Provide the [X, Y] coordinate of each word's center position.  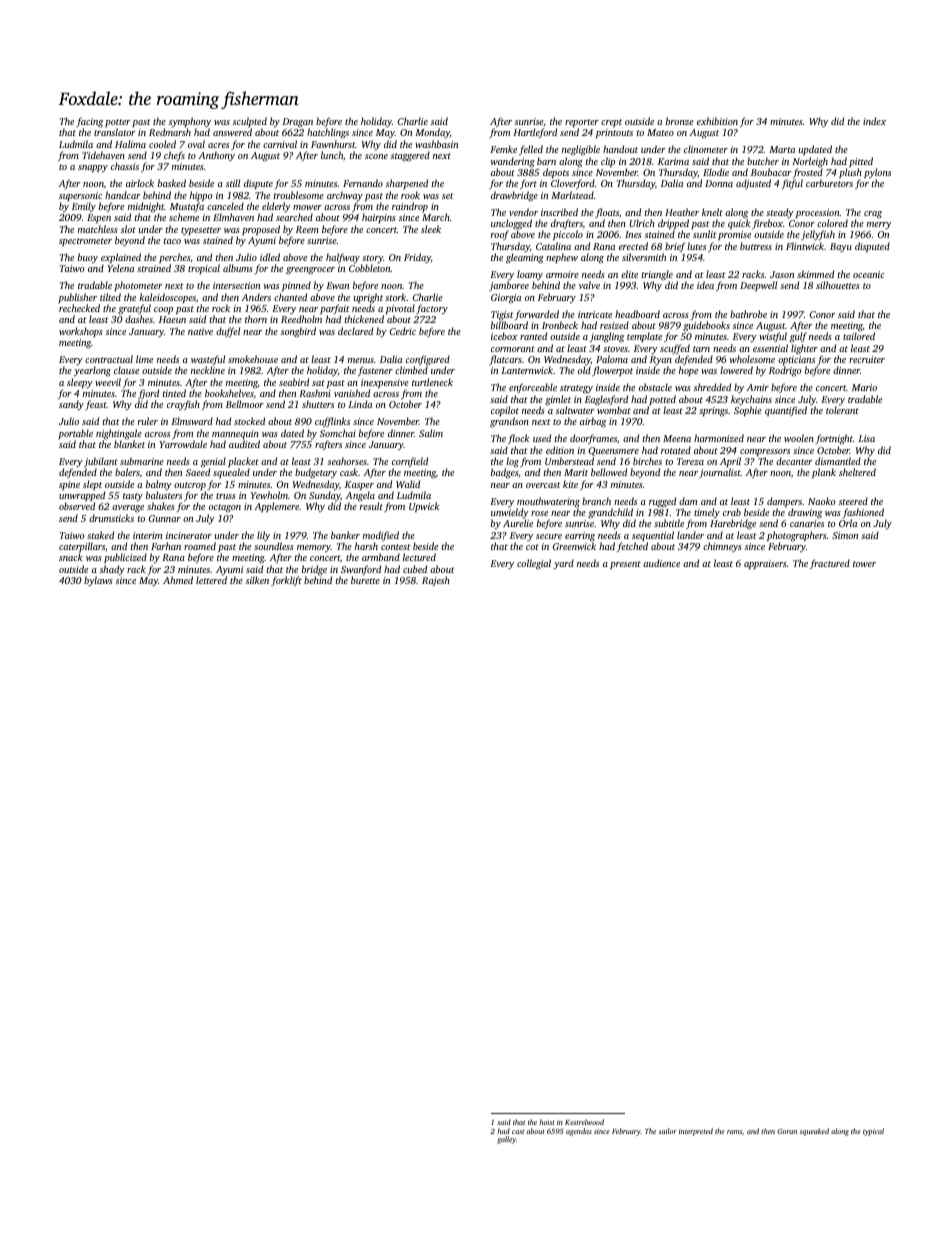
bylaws [98, 581]
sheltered [857, 472]
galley [506, 1140]
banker [345, 535]
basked [172, 183]
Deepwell [758, 286]
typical [873, 1132]
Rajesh [436, 581]
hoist [547, 1122]
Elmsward [192, 421]
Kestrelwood [584, 1122]
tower [864, 564]
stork [396, 297]
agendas [579, 1132]
